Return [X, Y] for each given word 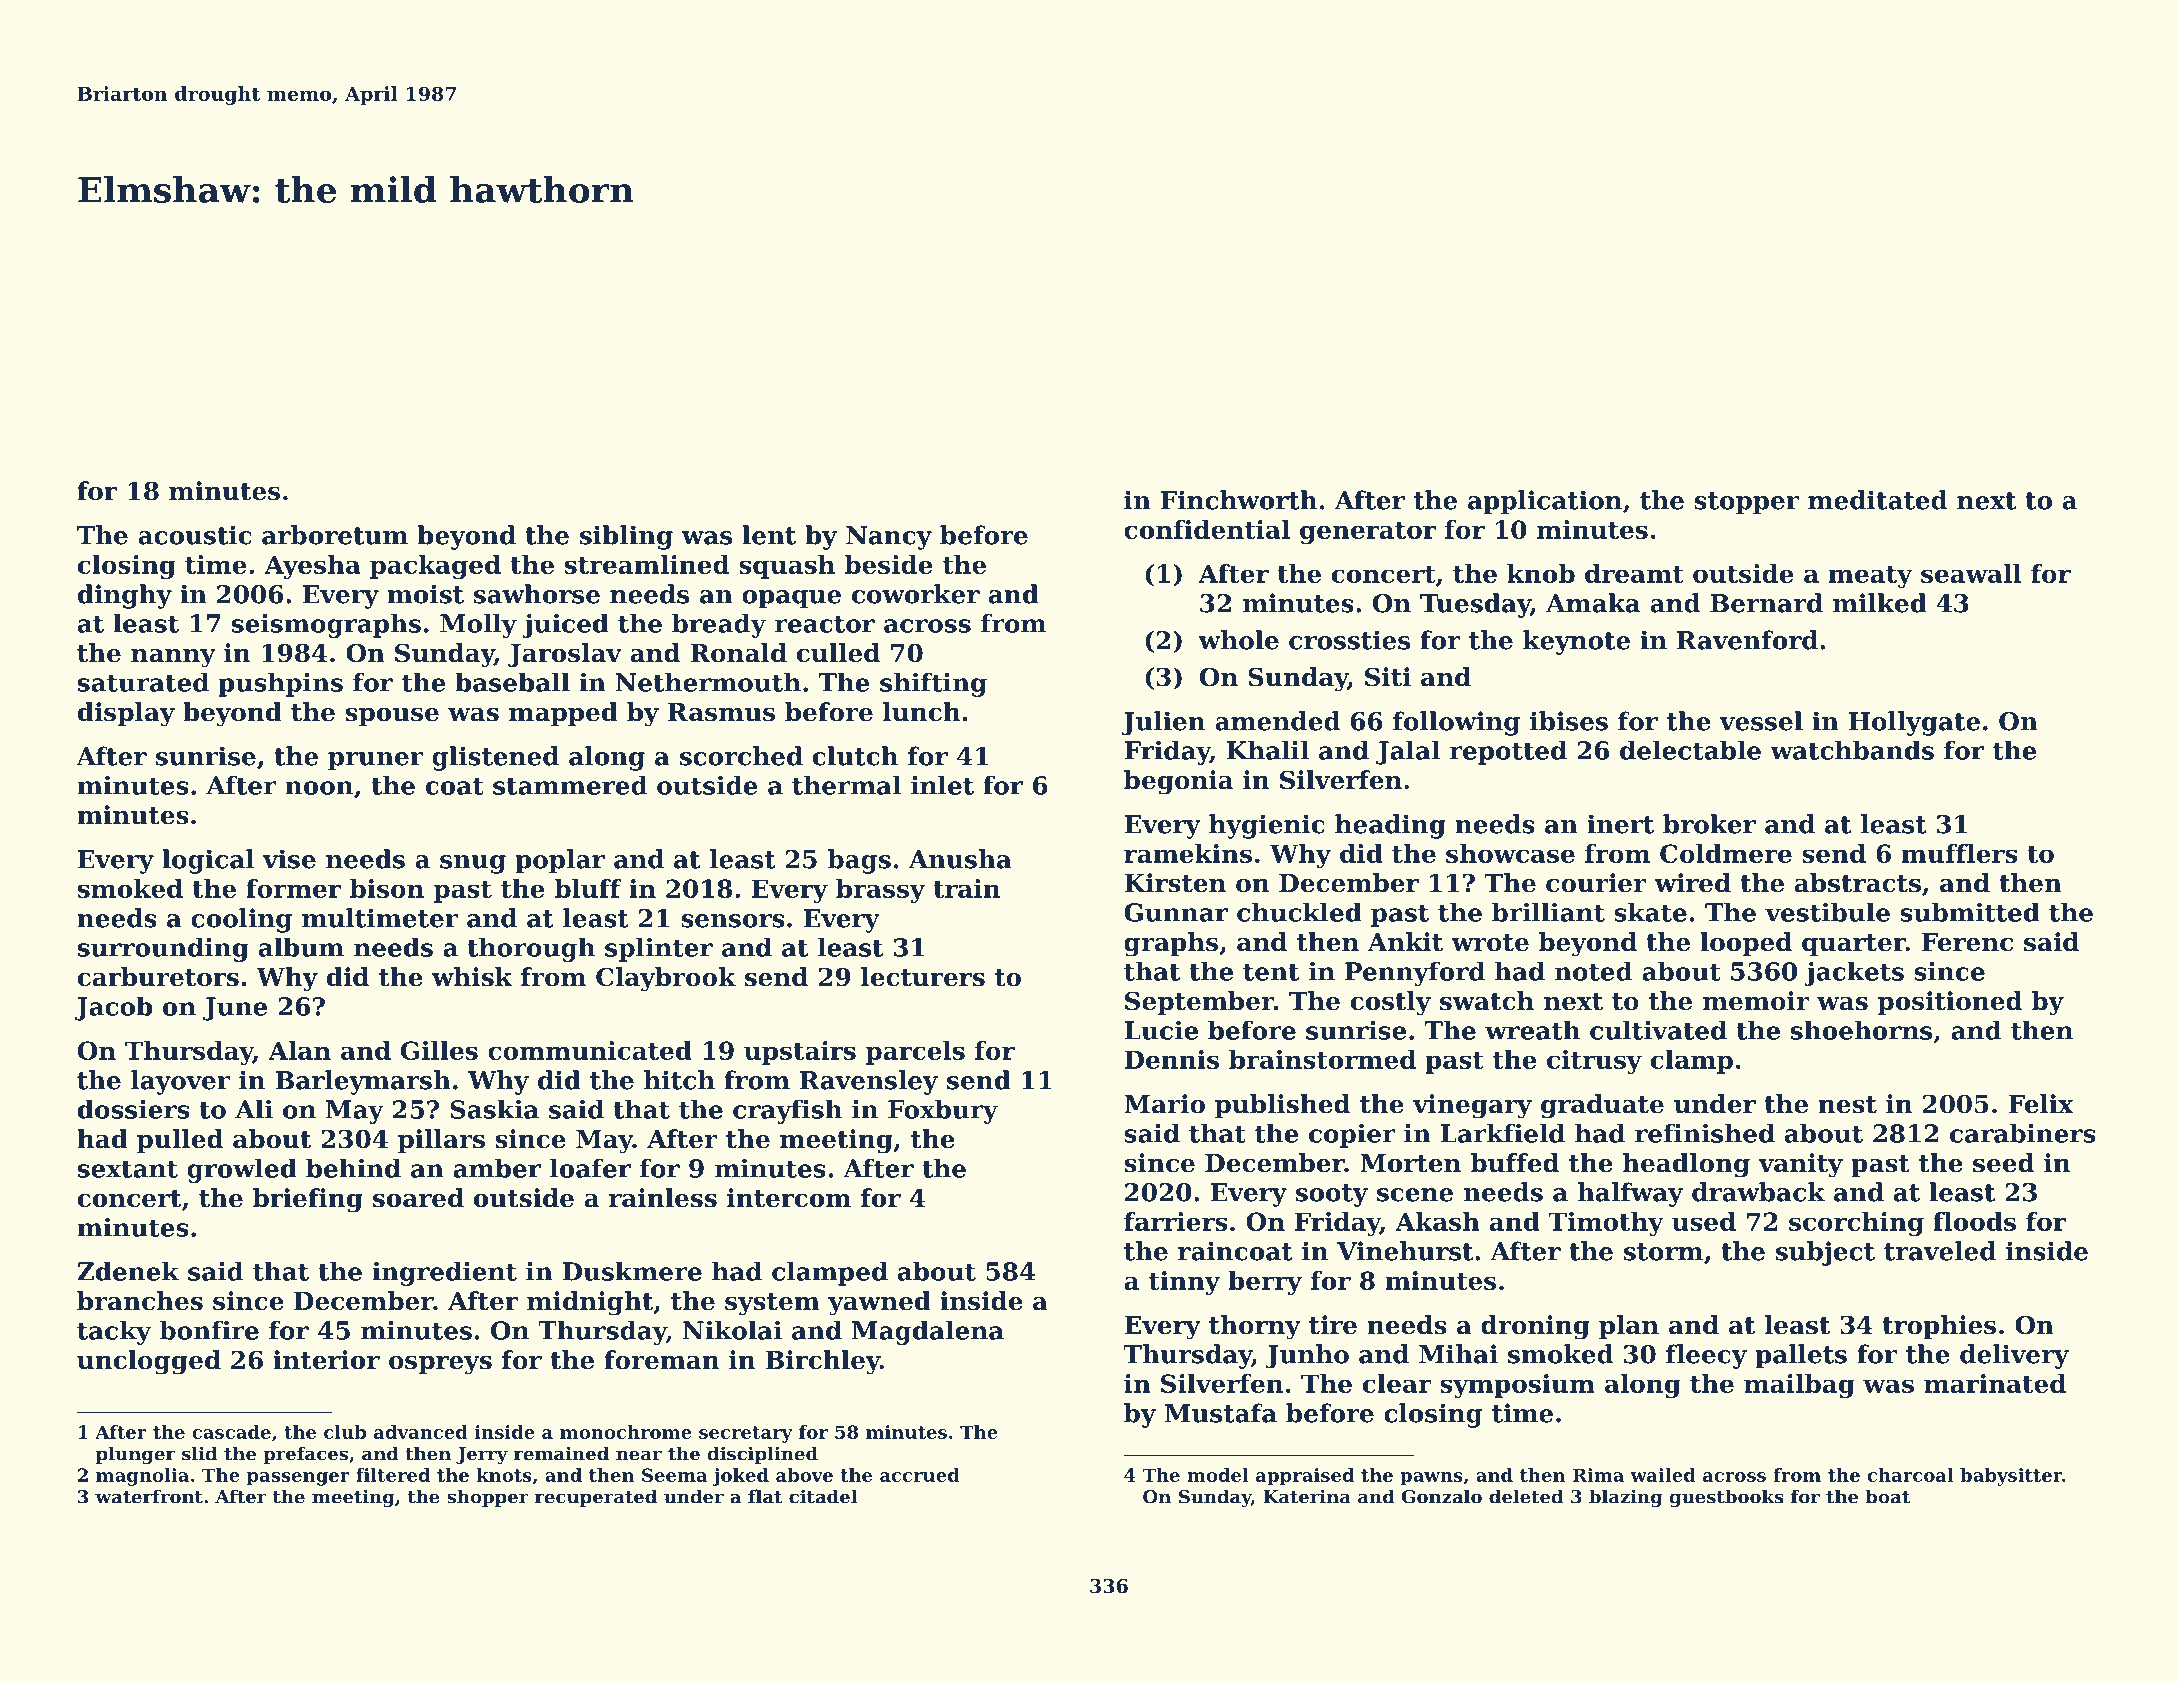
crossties [1349, 640]
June [235, 1009]
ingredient [444, 1274]
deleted [1526, 1496]
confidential [1207, 529]
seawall [1971, 573]
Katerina [1307, 1496]
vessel [1761, 721]
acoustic [195, 535]
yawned [879, 1303]
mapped [563, 714]
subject [1825, 1253]
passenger [298, 1479]
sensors [733, 921]
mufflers [1959, 853]
